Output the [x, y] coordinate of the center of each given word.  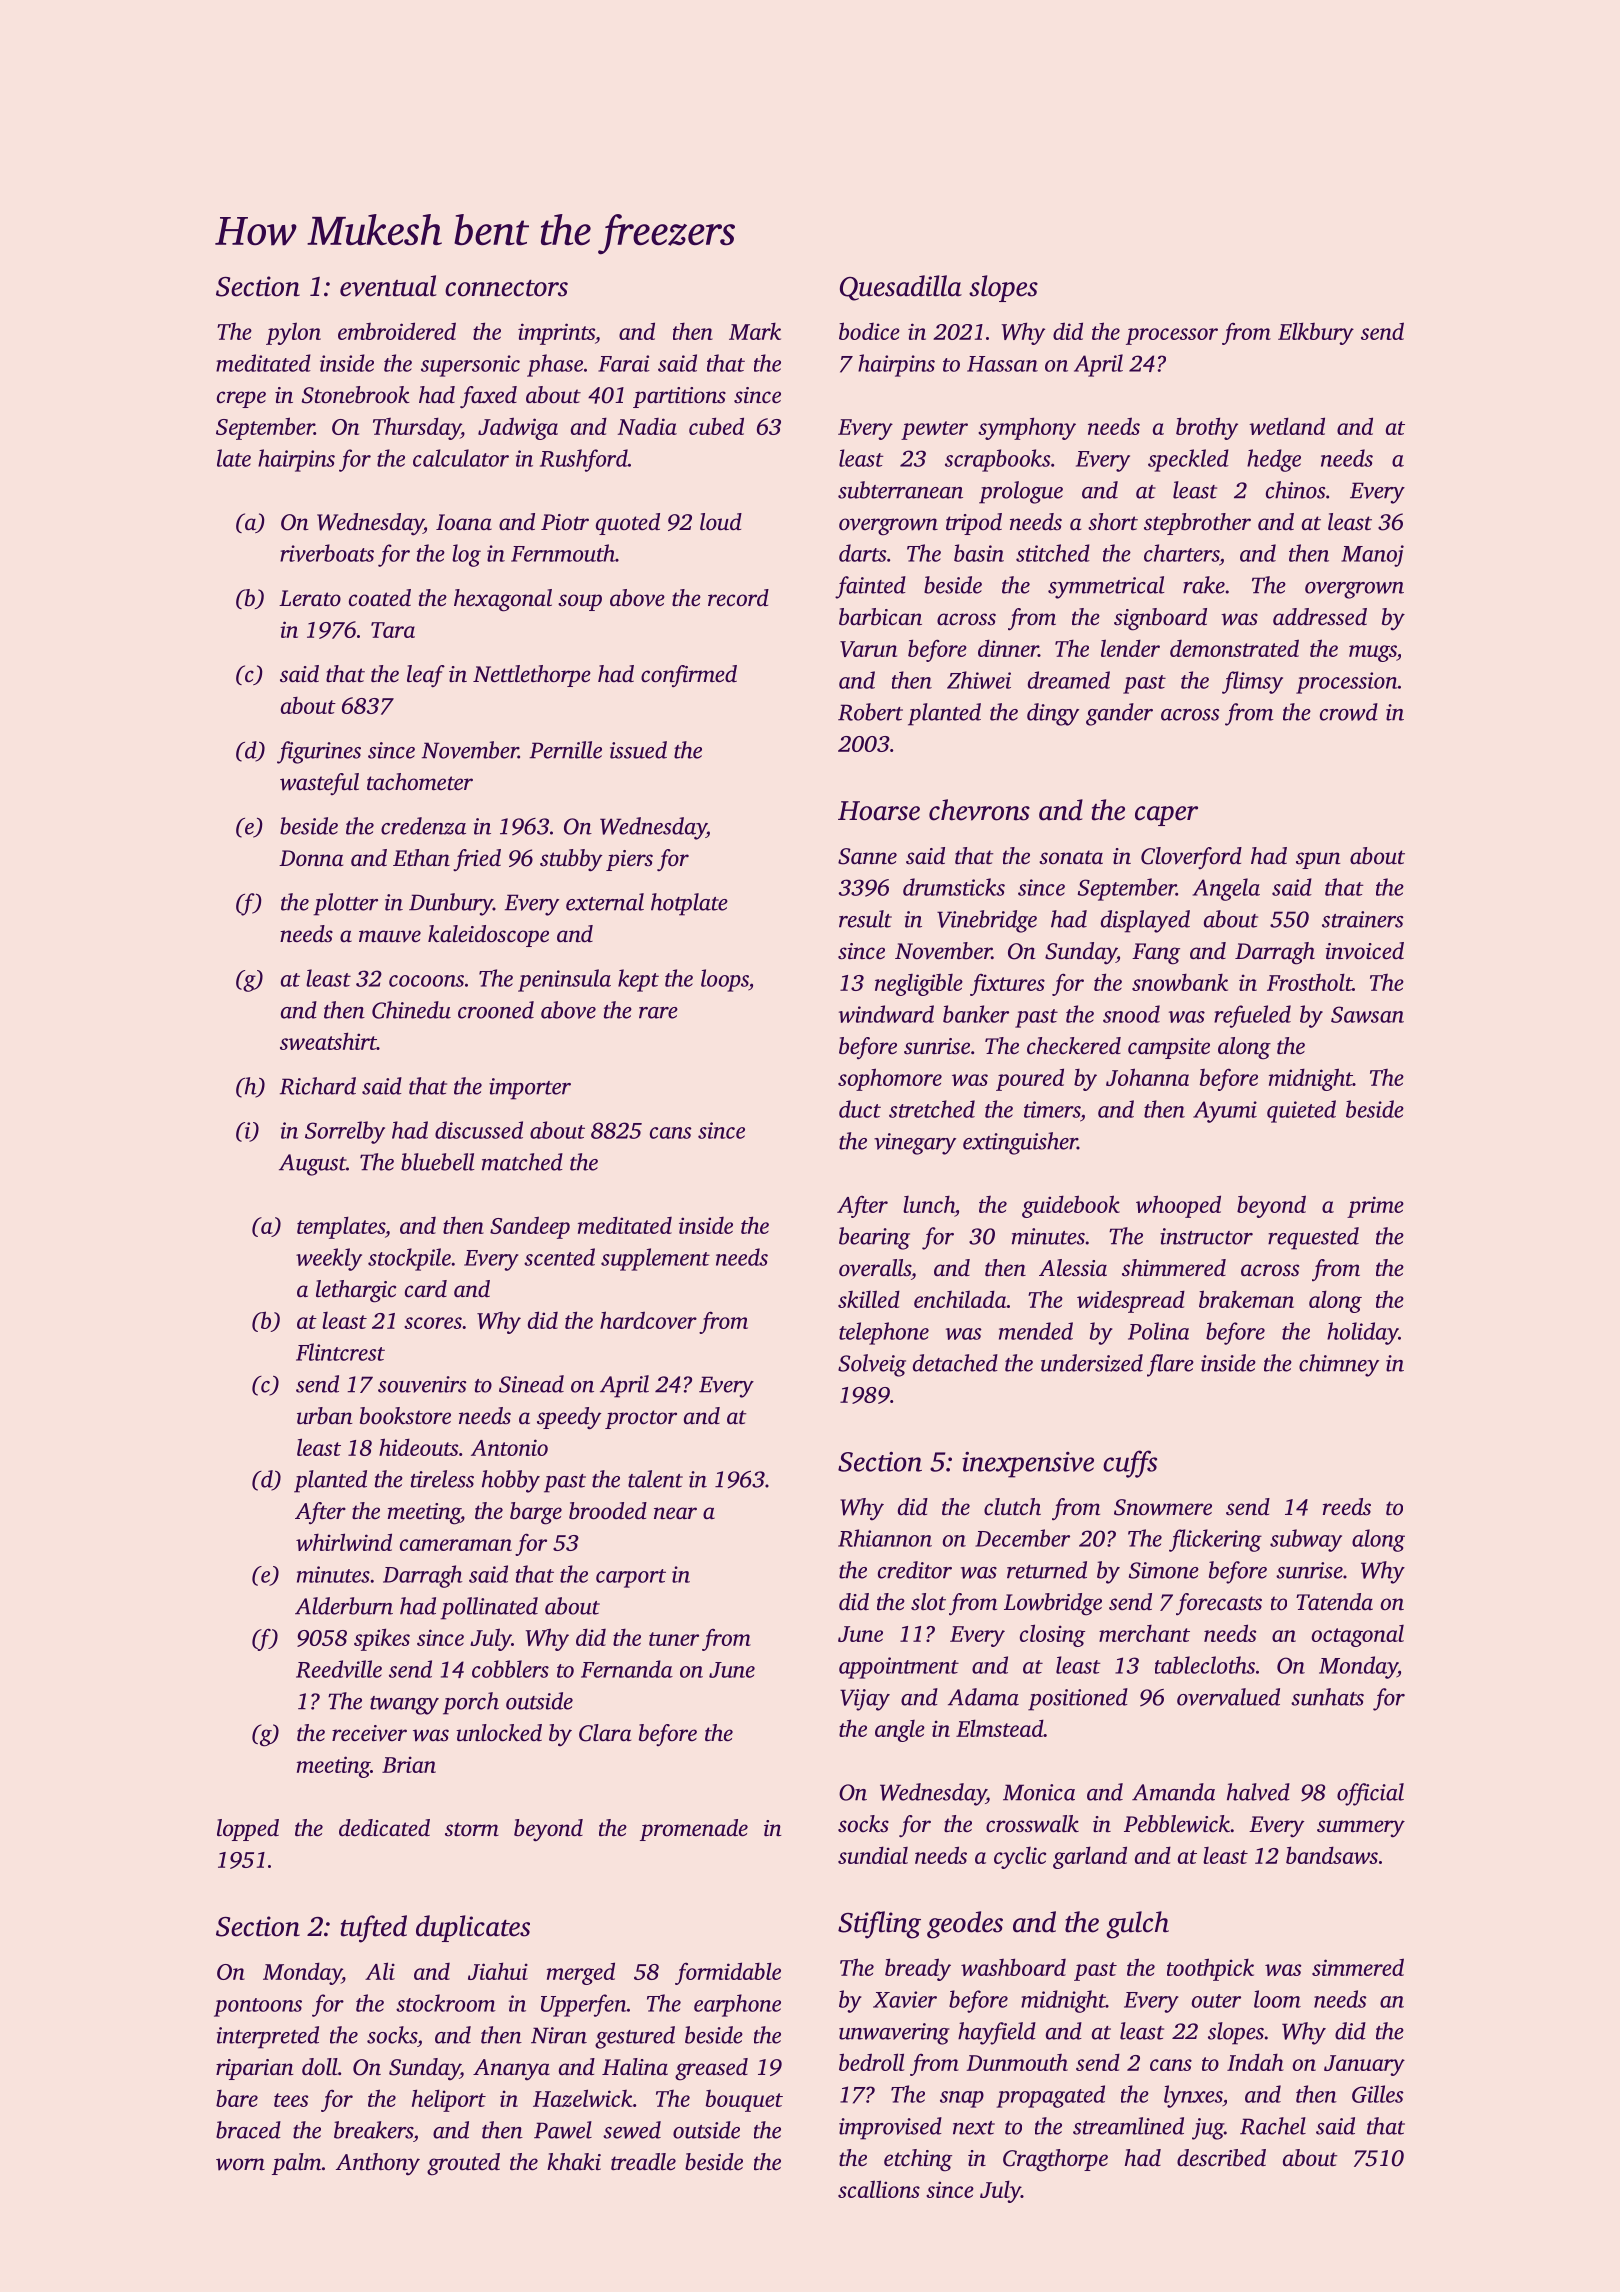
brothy [1207, 428]
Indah [1255, 2062]
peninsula [564, 980]
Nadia [647, 426]
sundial [873, 1855]
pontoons [258, 2007]
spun [1318, 860]
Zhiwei [979, 680]
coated [380, 598]
